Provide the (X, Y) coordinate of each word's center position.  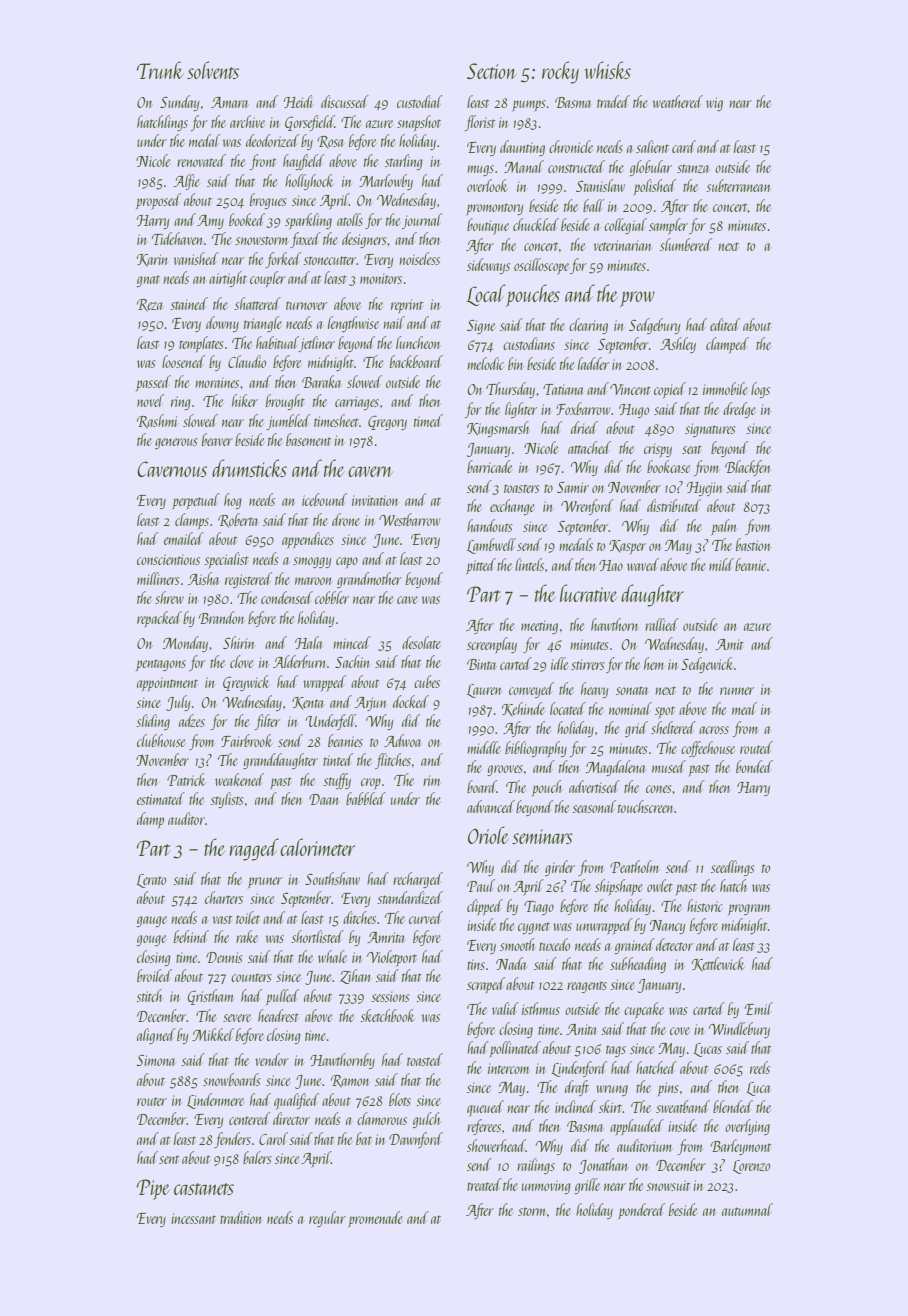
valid (505, 1008)
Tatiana (563, 389)
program (749, 909)
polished (654, 187)
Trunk (160, 70)
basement (308, 439)
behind (191, 936)
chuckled (536, 224)
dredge (739, 410)
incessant (193, 1218)
